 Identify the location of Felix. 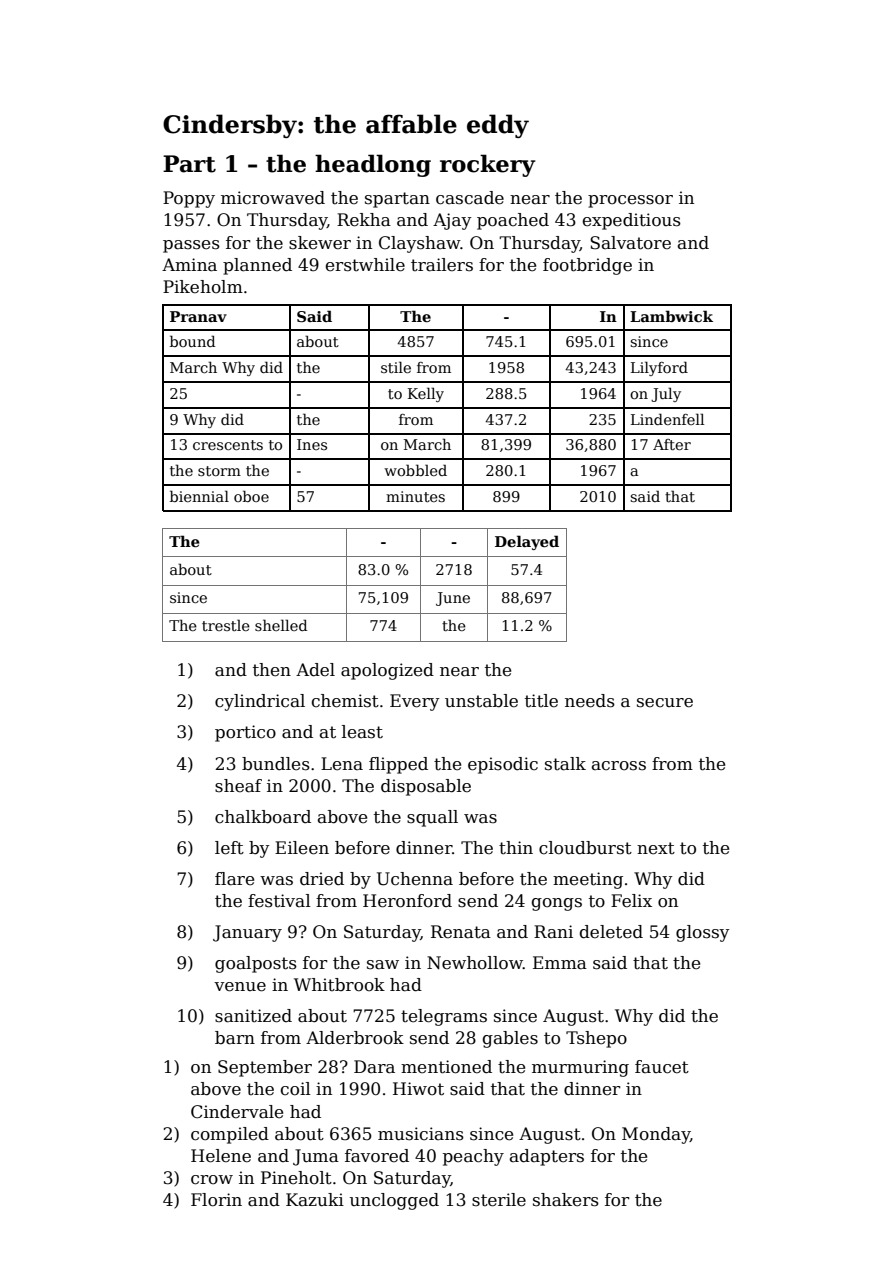
(631, 901).
